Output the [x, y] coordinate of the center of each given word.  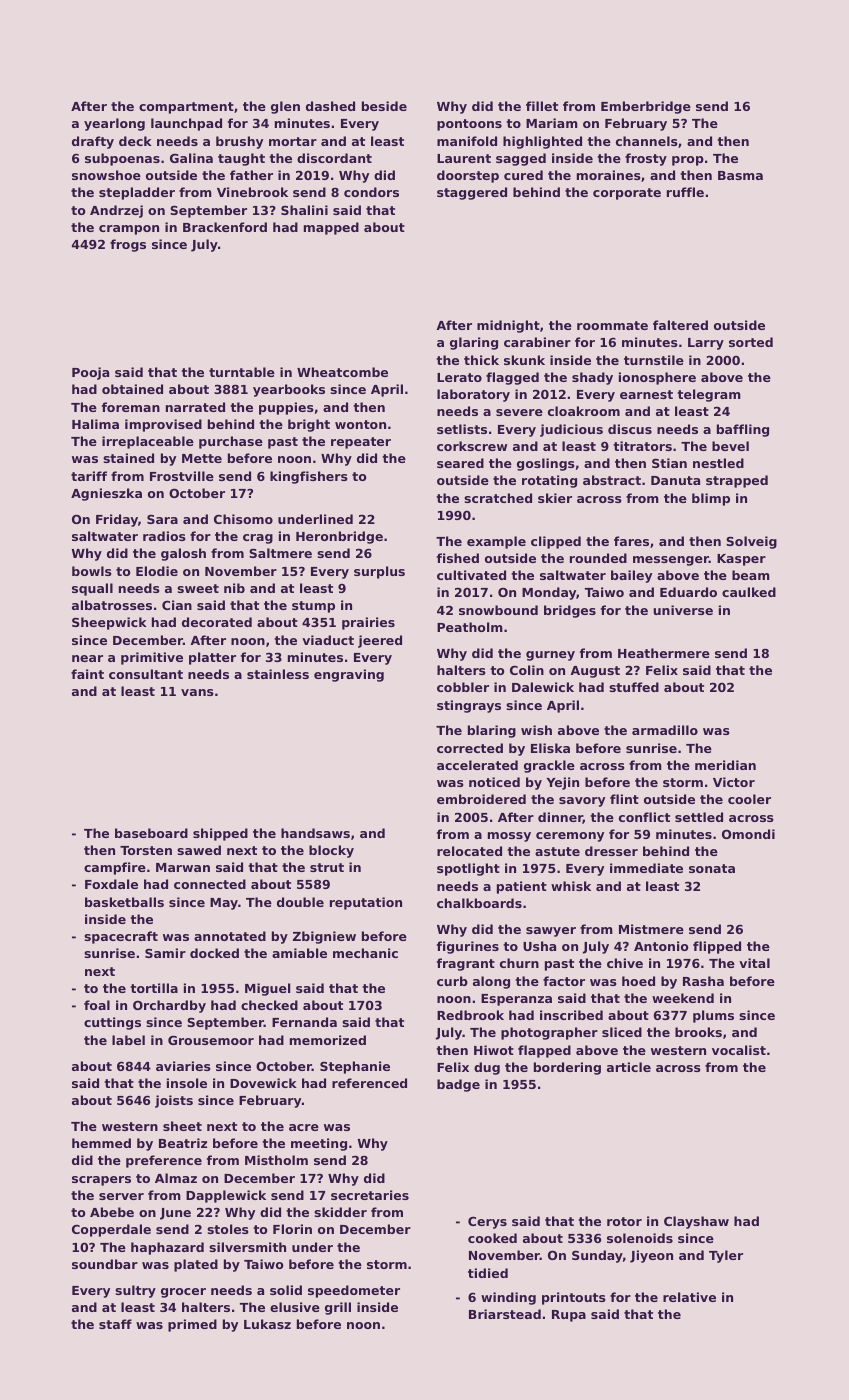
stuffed [634, 687]
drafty [93, 142]
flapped [544, 1051]
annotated [230, 936]
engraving [349, 675]
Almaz [176, 1178]
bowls [92, 571]
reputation [366, 903]
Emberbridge [646, 107]
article [629, 1067]
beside [384, 106]
